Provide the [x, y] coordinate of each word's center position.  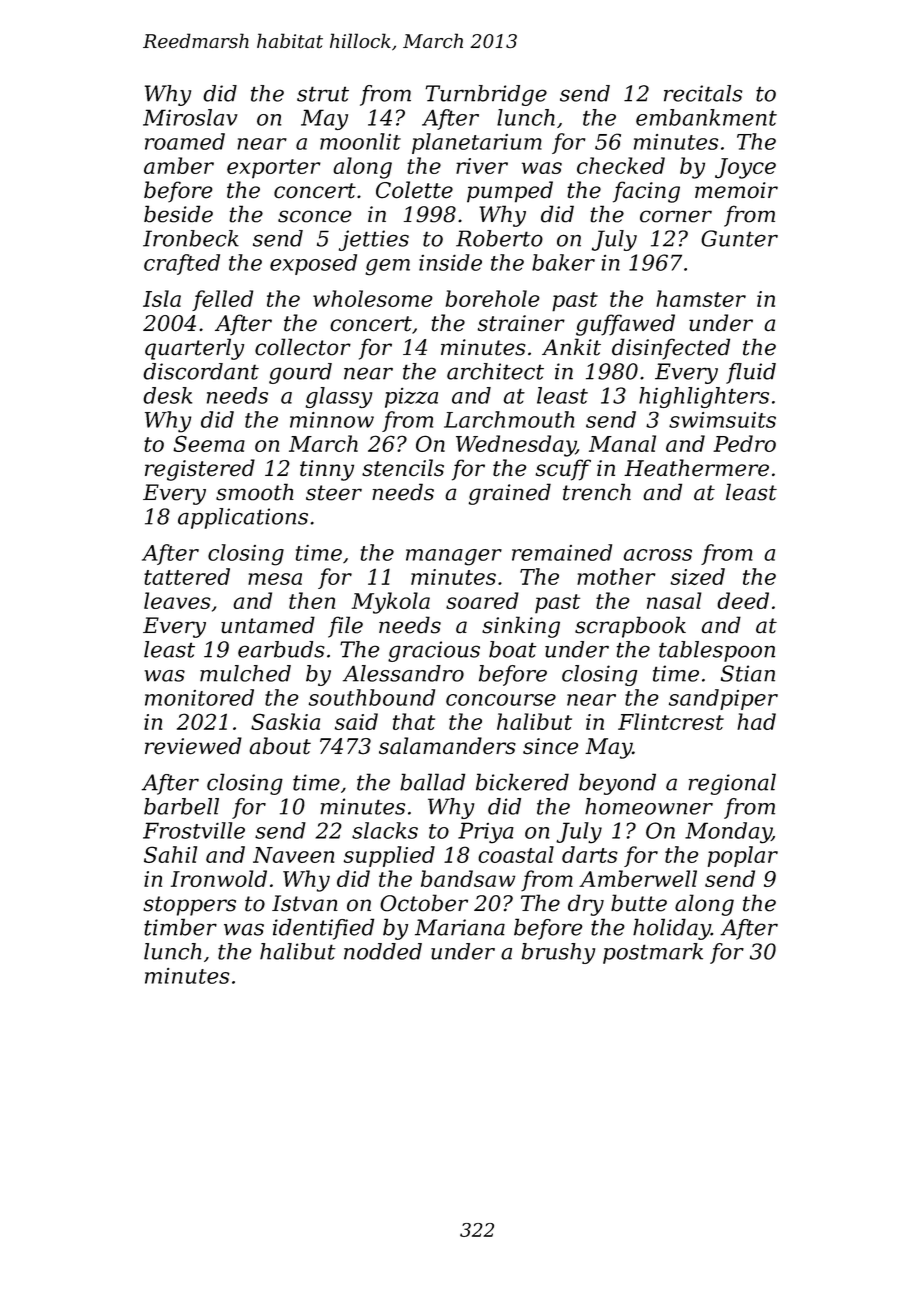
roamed [185, 141]
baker [563, 262]
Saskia [285, 721]
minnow [332, 420]
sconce [315, 216]
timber [180, 927]
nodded [383, 951]
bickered [522, 782]
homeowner [649, 806]
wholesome [373, 298]
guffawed [625, 325]
